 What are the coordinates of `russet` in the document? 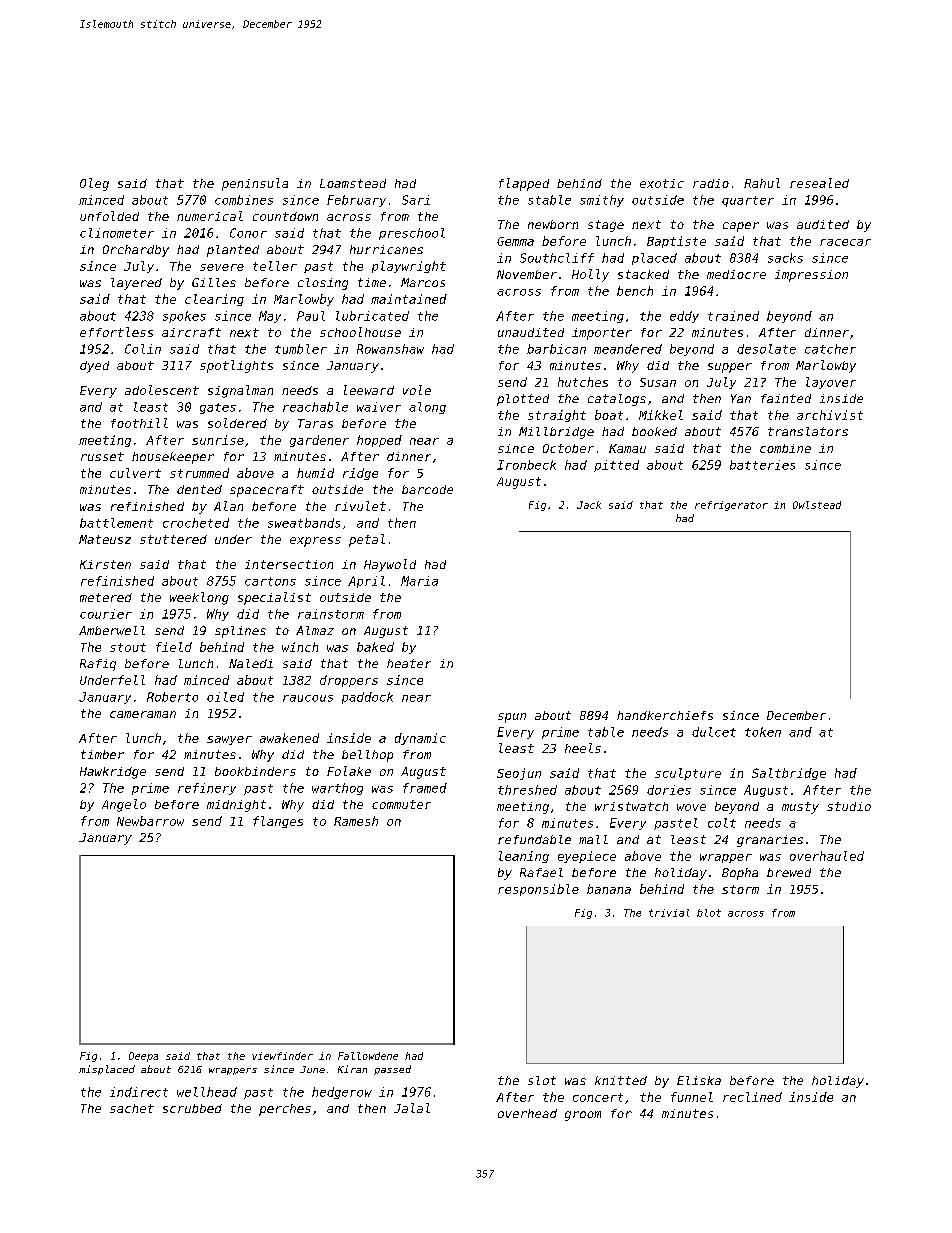 It's located at (102, 456).
